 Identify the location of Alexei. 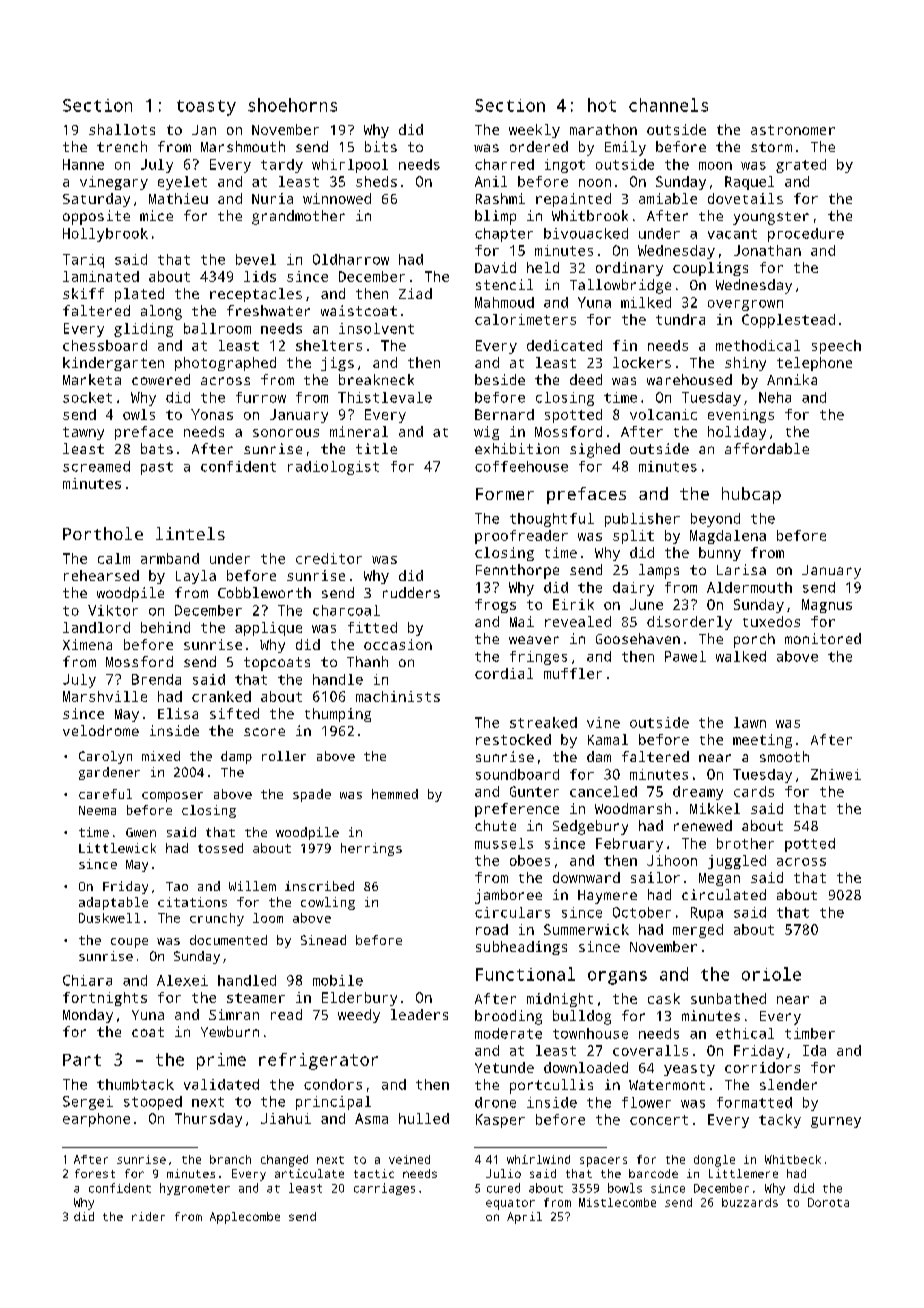
(182, 980).
